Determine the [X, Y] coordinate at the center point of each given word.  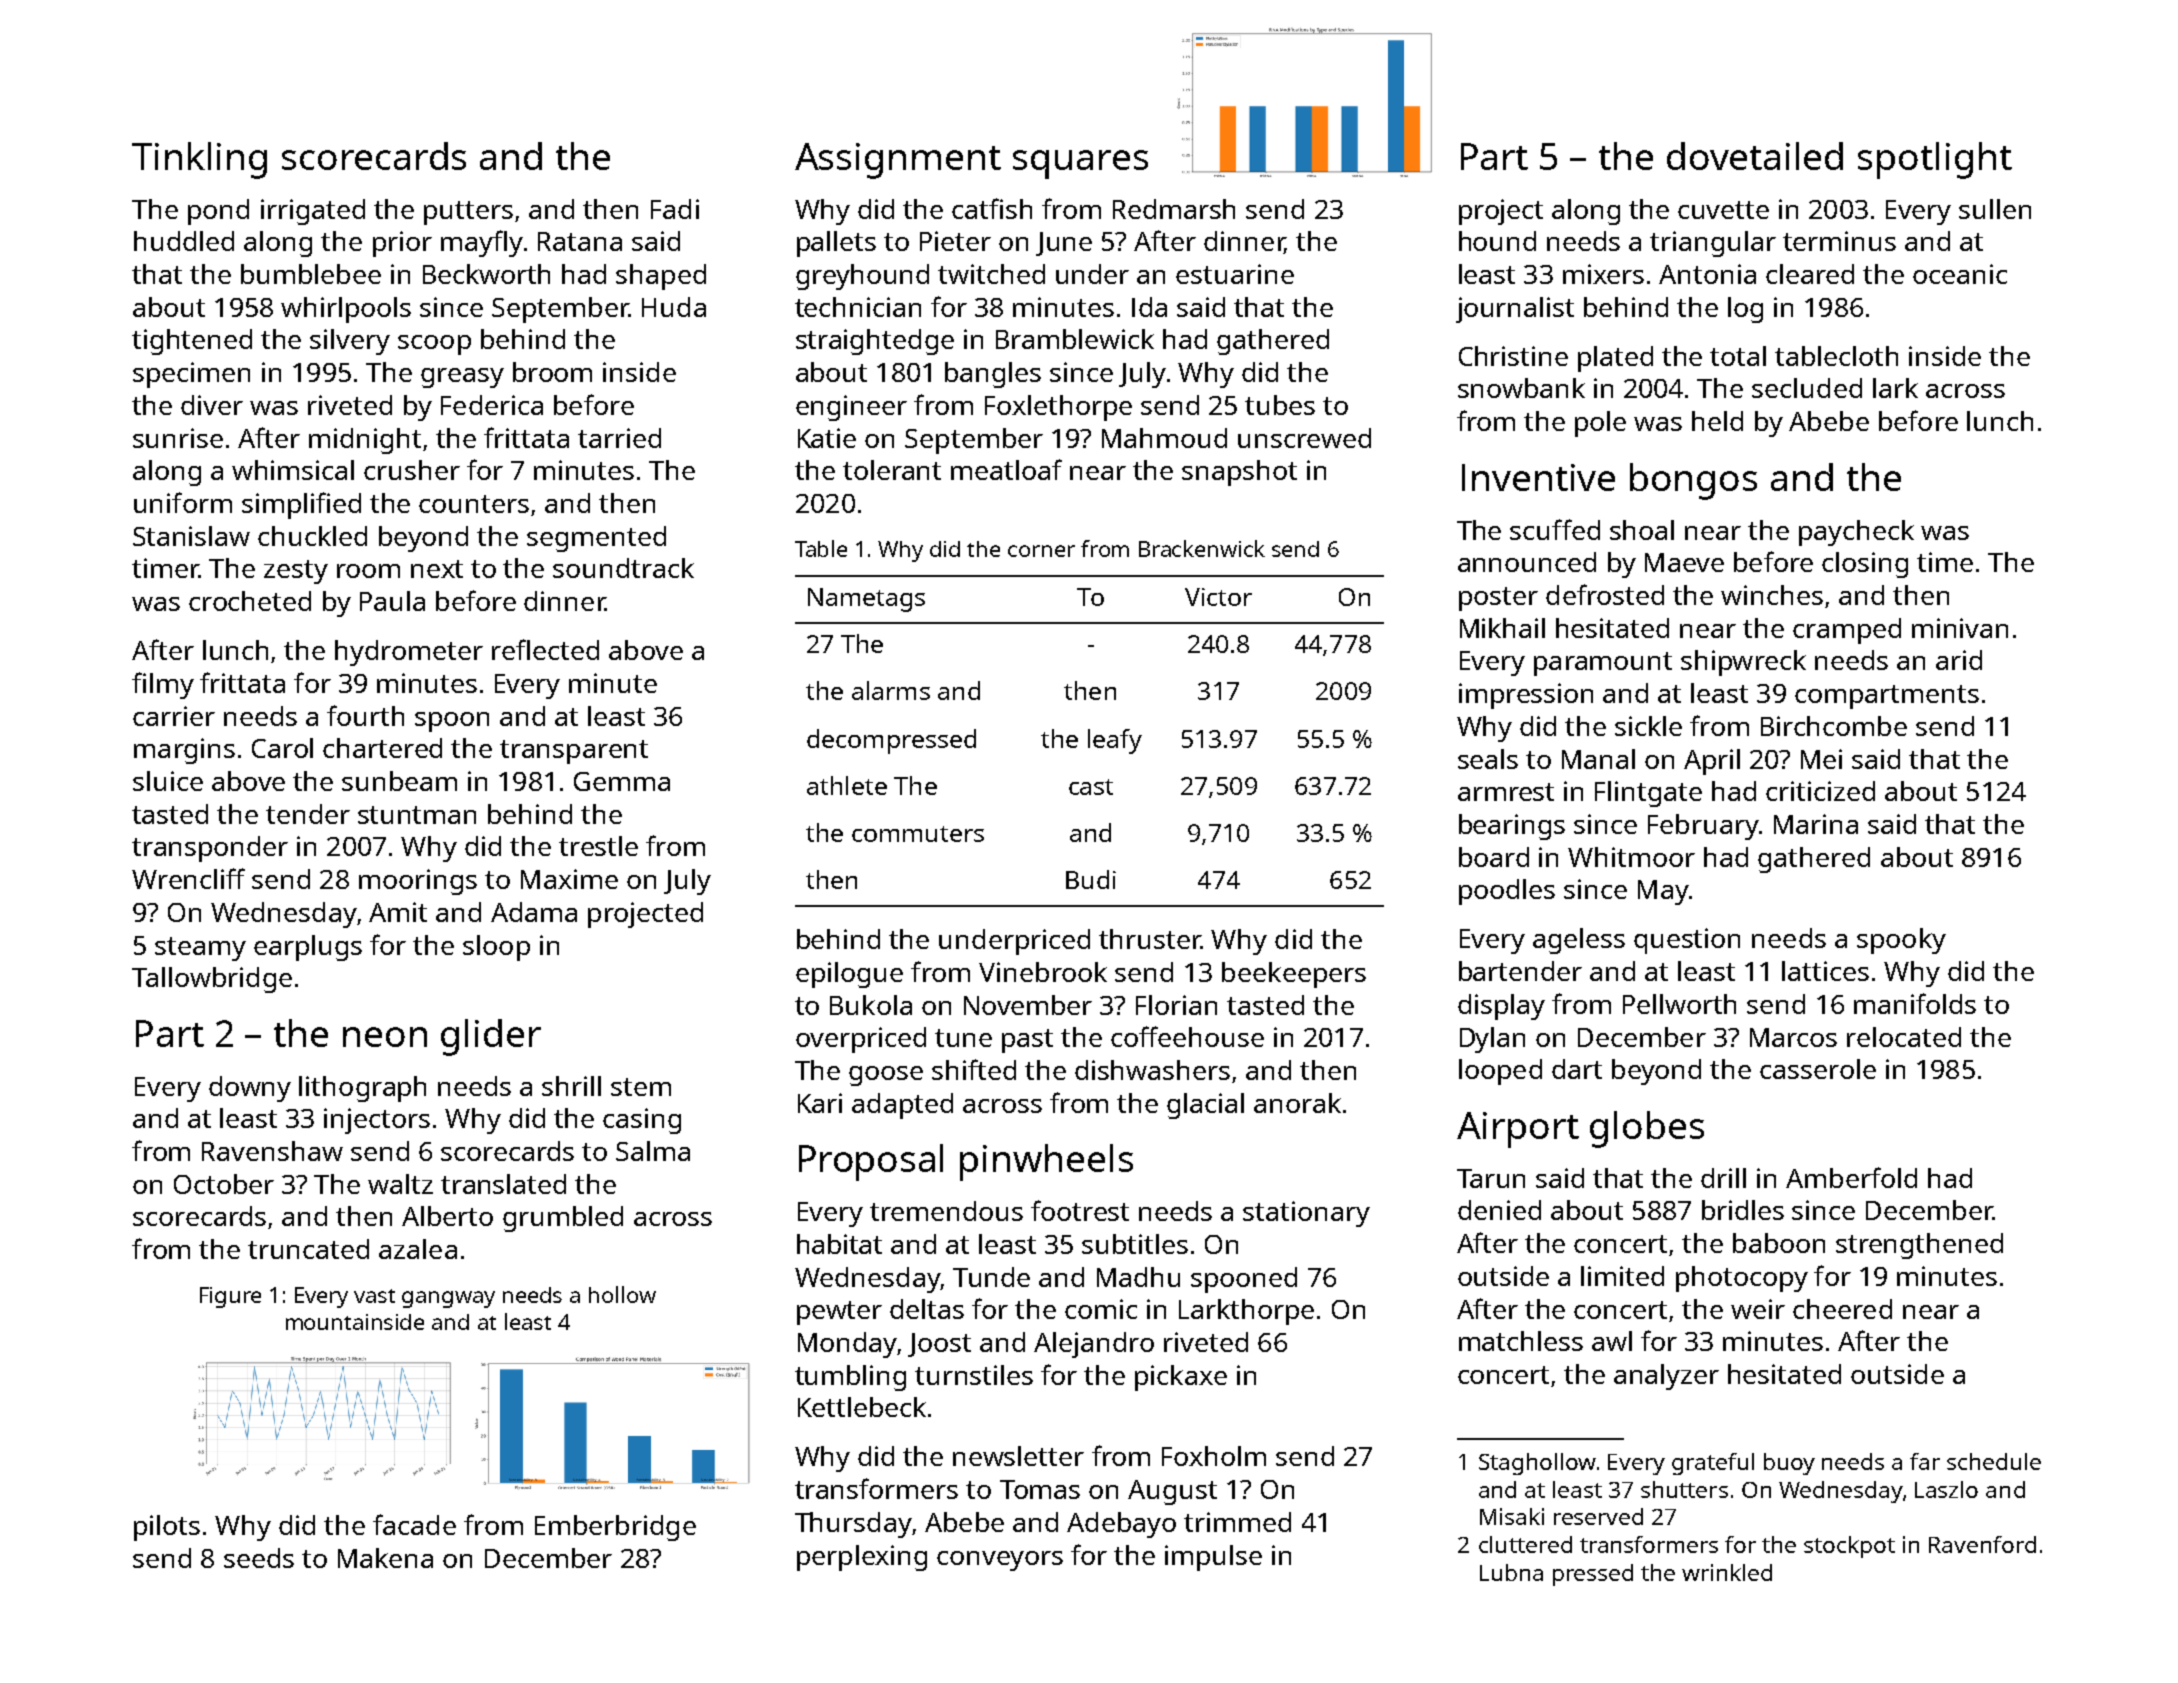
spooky [1901, 941]
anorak [1297, 1103]
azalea [418, 1249]
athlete [847, 785]
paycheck [1856, 533]
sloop [496, 948]
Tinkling [199, 160]
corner [1041, 551]
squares [1080, 164]
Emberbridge [615, 1528]
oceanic [1960, 274]
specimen [191, 375]
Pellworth [1679, 1004]
